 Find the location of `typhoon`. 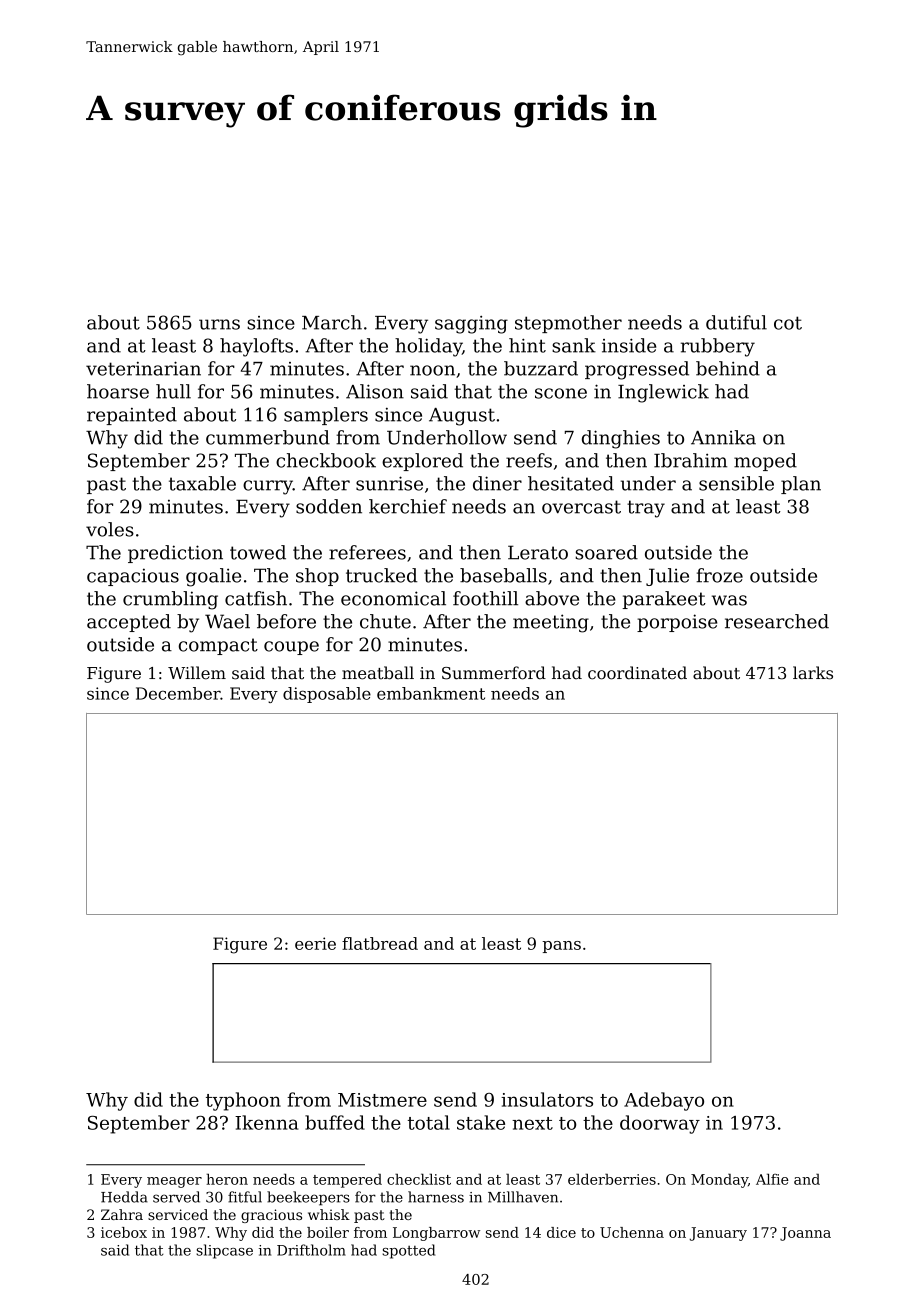

typhoon is located at coordinates (243, 1101).
